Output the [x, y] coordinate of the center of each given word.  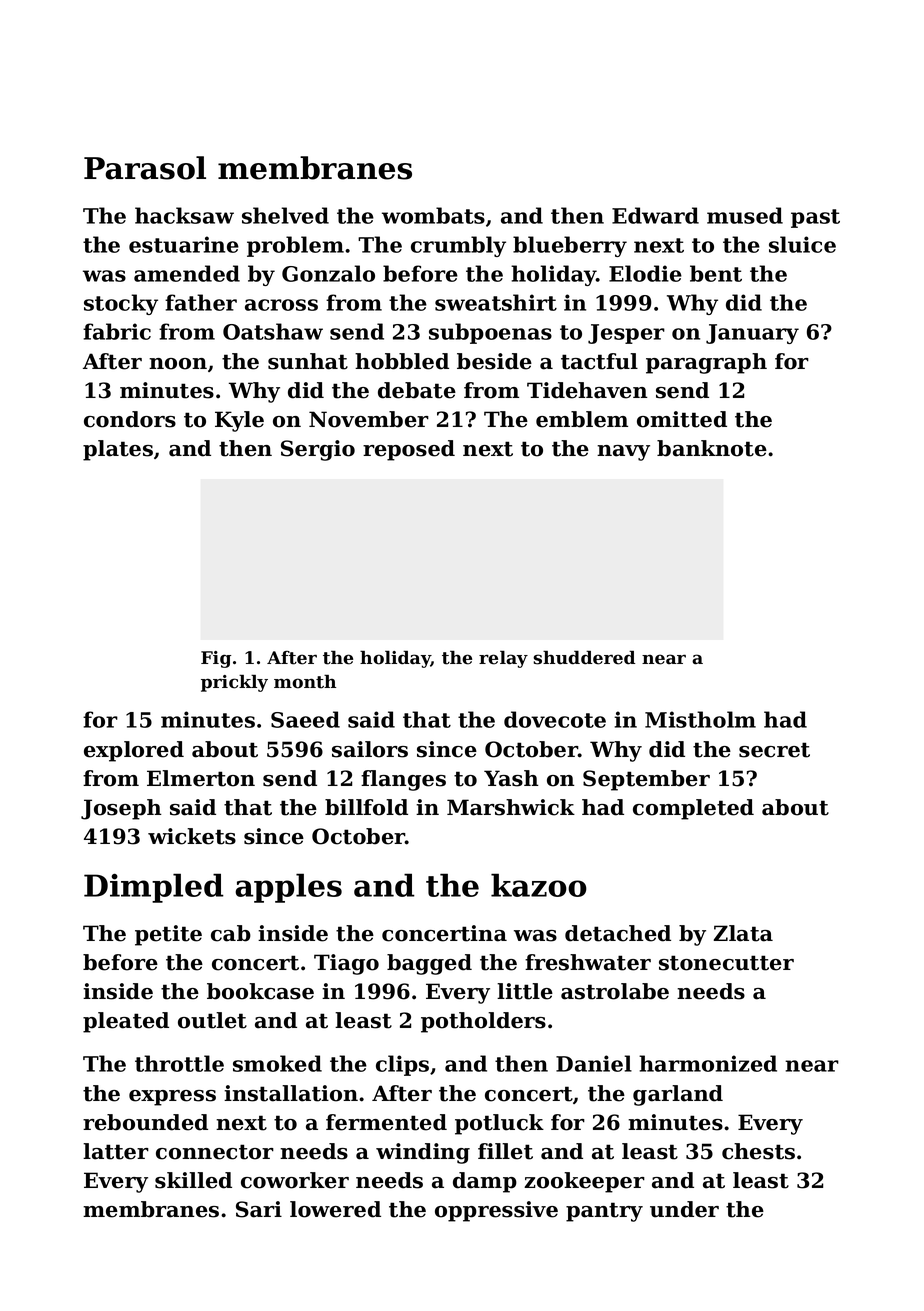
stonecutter [726, 963]
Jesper [626, 334]
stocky [121, 304]
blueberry [570, 246]
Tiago [346, 964]
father [201, 302]
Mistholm [700, 719]
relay [503, 659]
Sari [259, 1209]
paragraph [706, 363]
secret [774, 750]
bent [716, 273]
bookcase [260, 991]
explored [134, 751]
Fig [216, 659]
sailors [370, 749]
